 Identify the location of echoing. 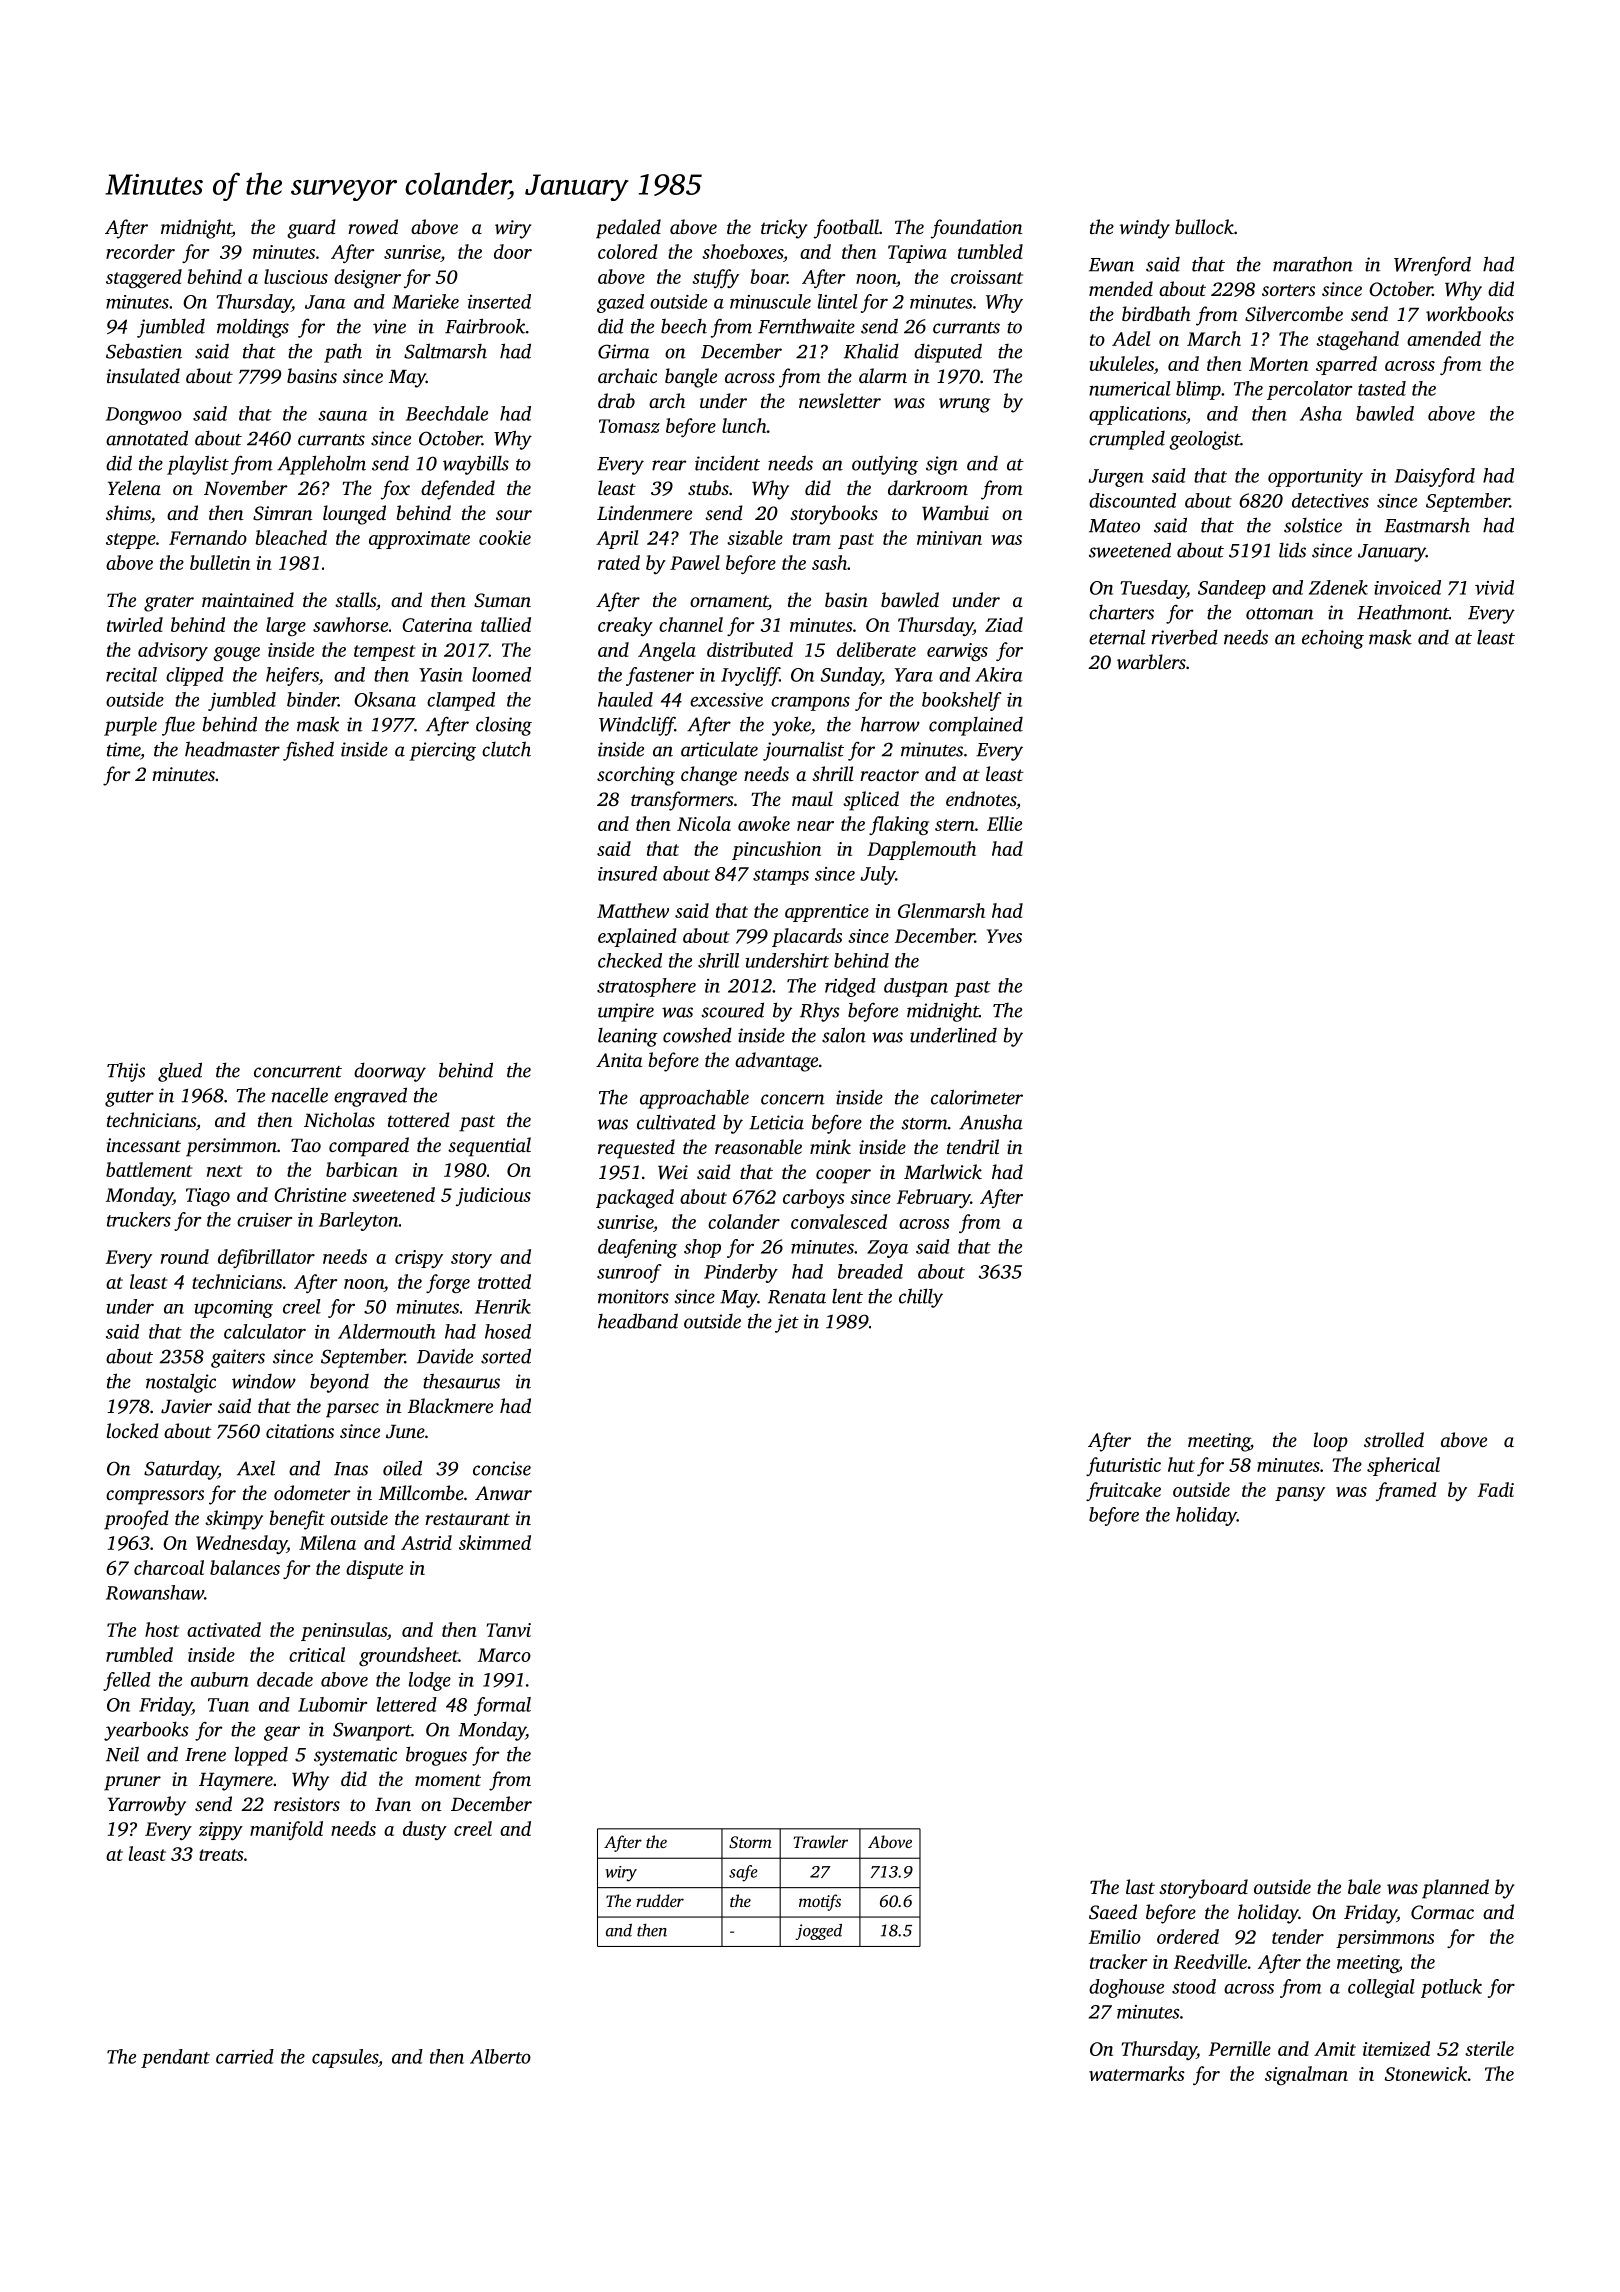
(1333, 639).
